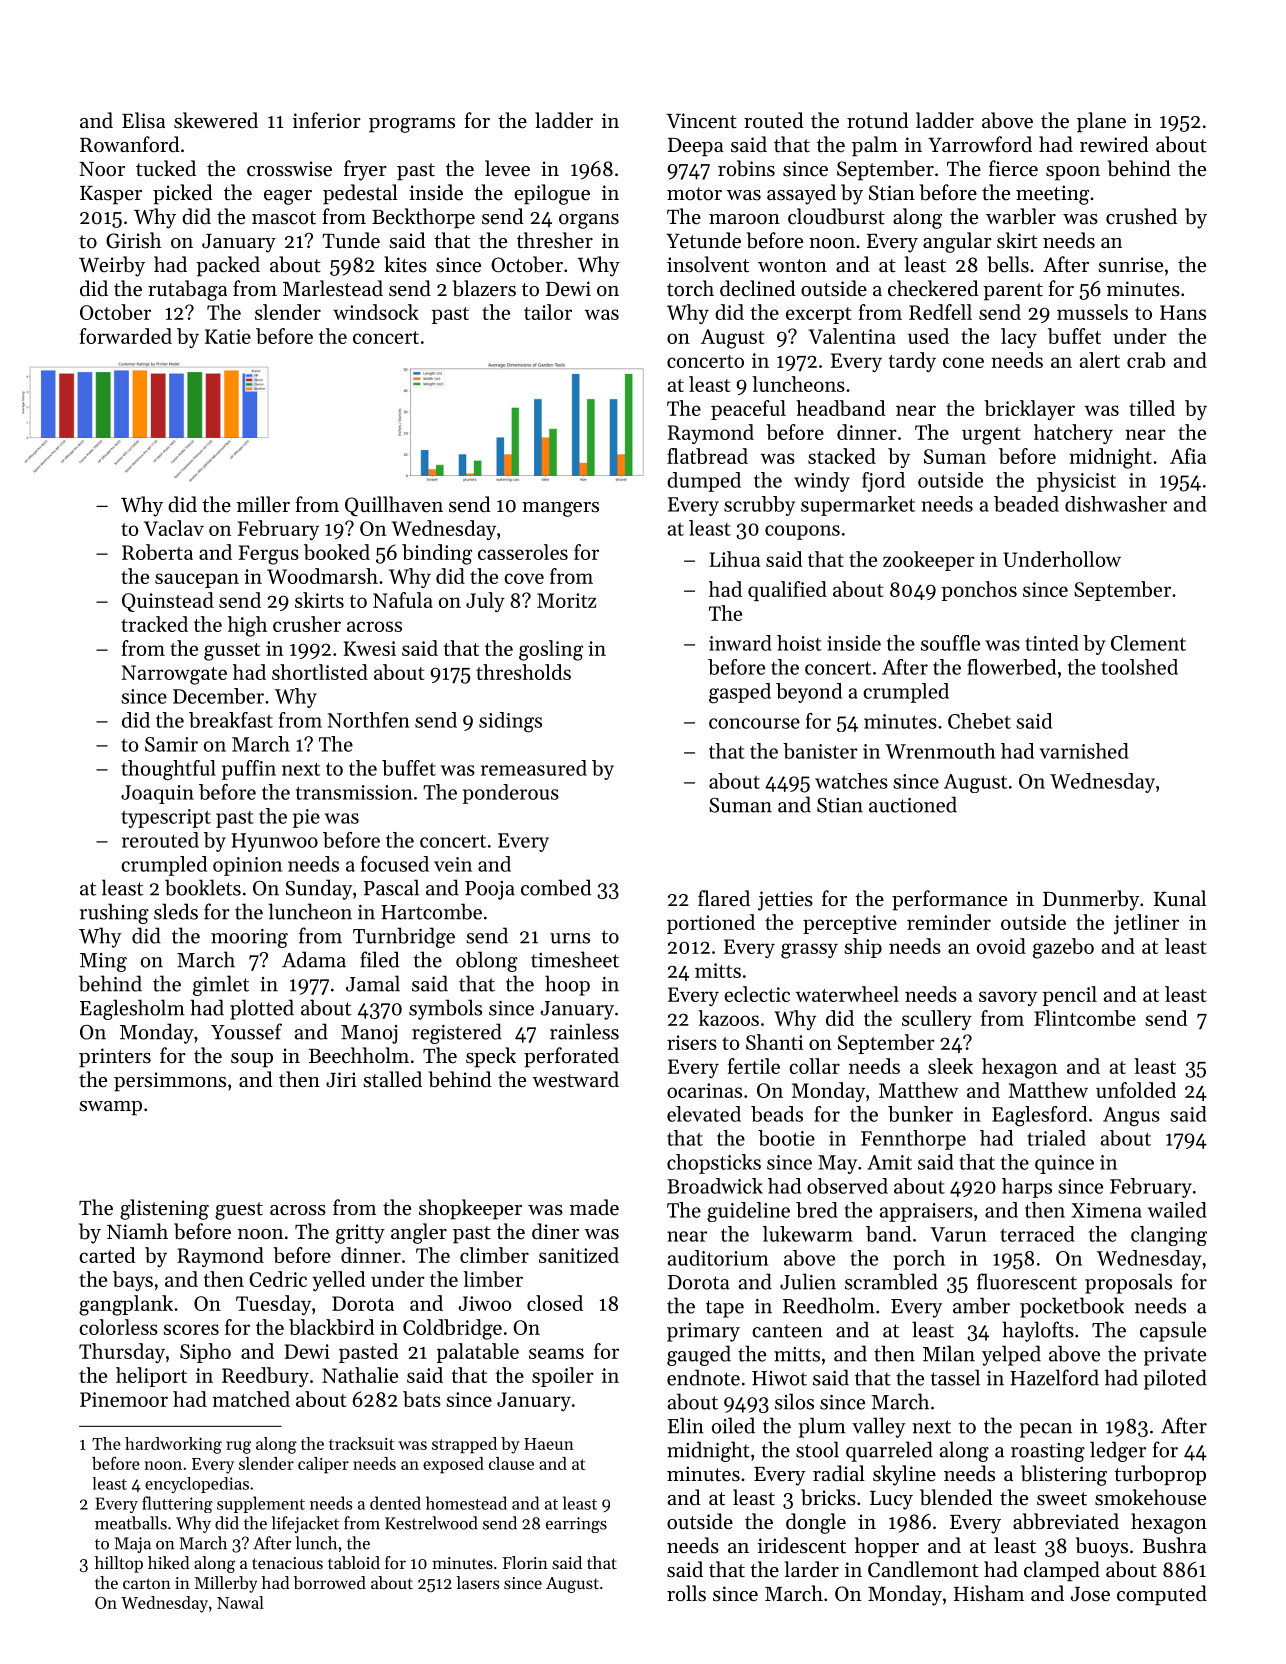 This screenshot has width=1286, height=1664. Describe the element at coordinates (361, 1443) in the screenshot. I see `tracksuit` at that location.
